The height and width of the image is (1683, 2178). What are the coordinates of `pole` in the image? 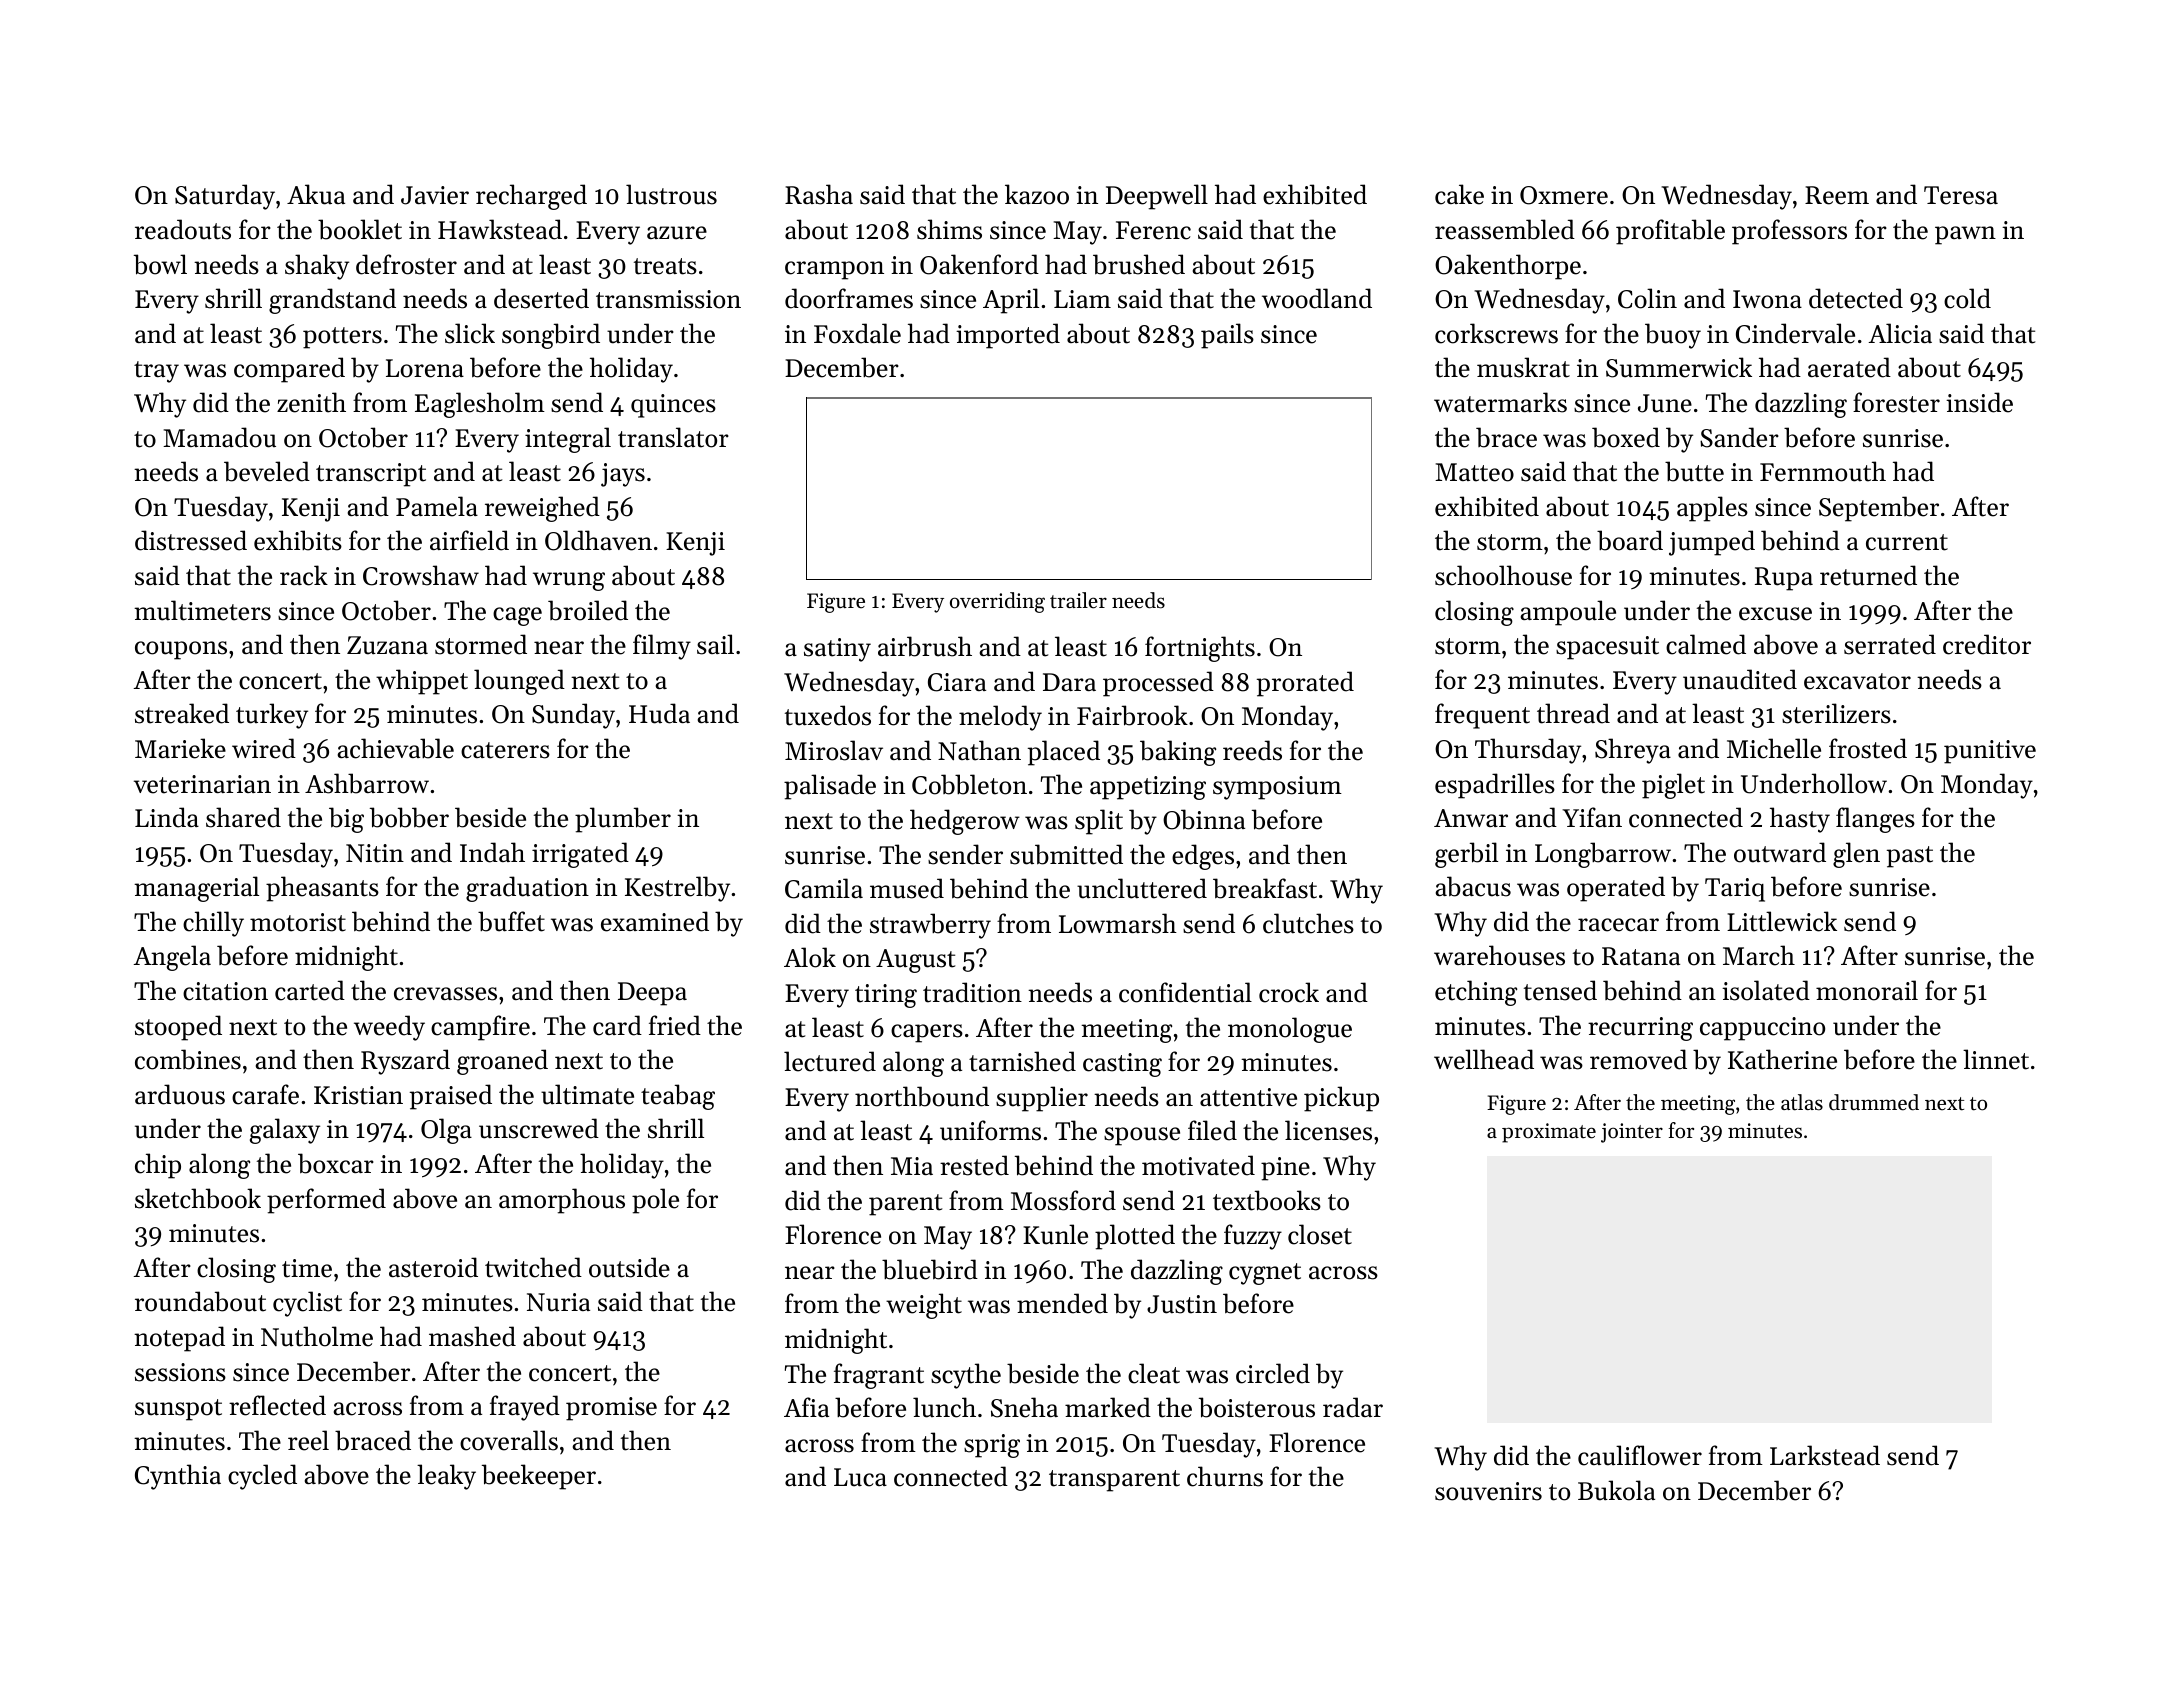 It's located at (655, 1201).
